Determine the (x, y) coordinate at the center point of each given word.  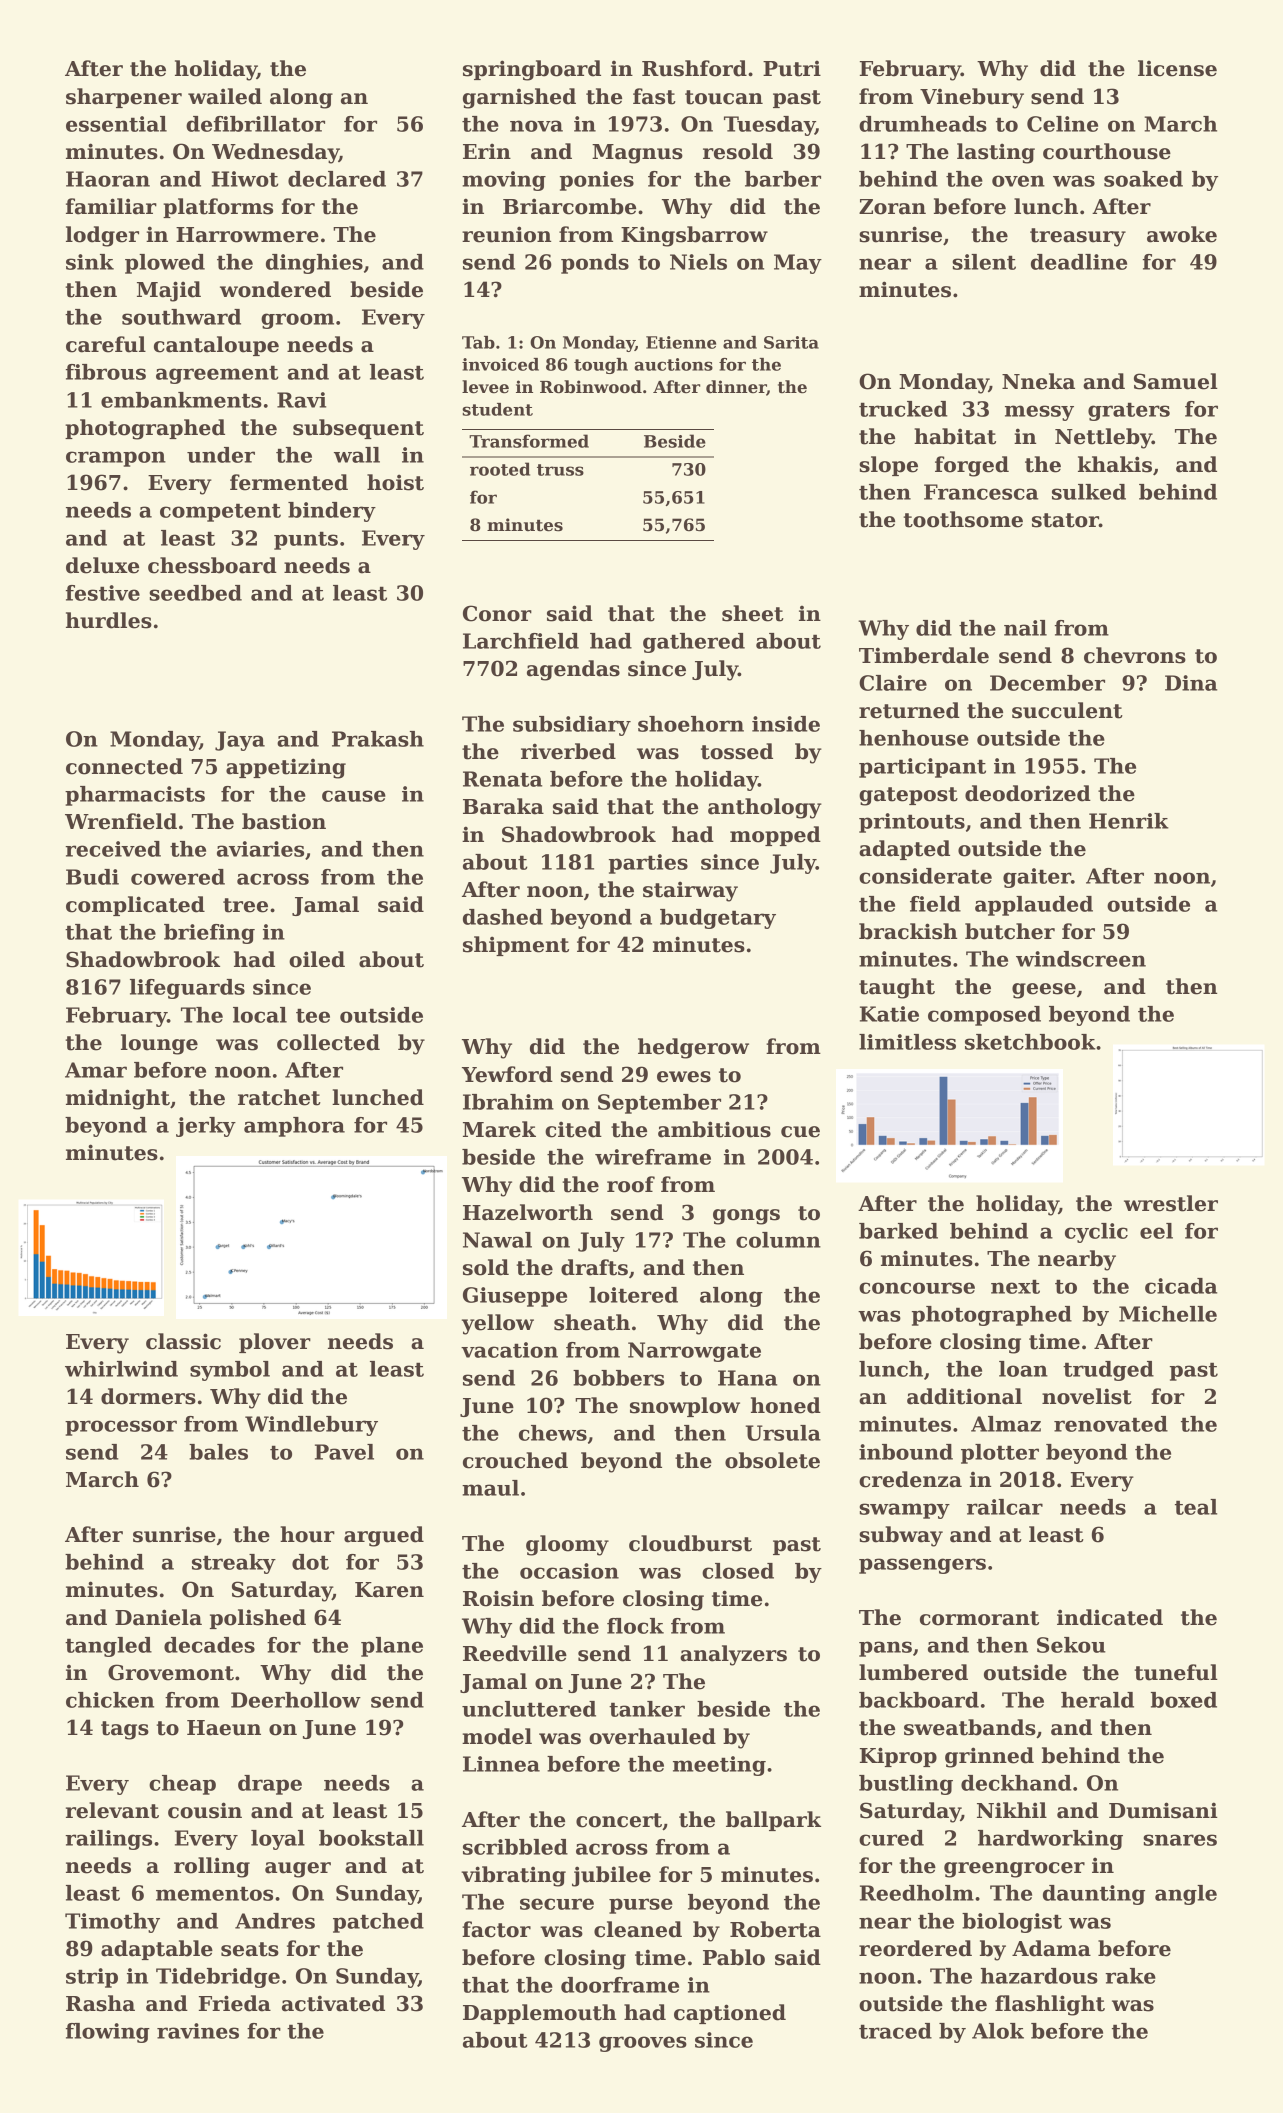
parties (648, 864)
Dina (1191, 683)
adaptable (157, 1950)
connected (124, 766)
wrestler (1171, 1203)
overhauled (652, 1736)
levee (485, 387)
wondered (275, 289)
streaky (234, 1564)
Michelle (1168, 1314)
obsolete (772, 1460)
